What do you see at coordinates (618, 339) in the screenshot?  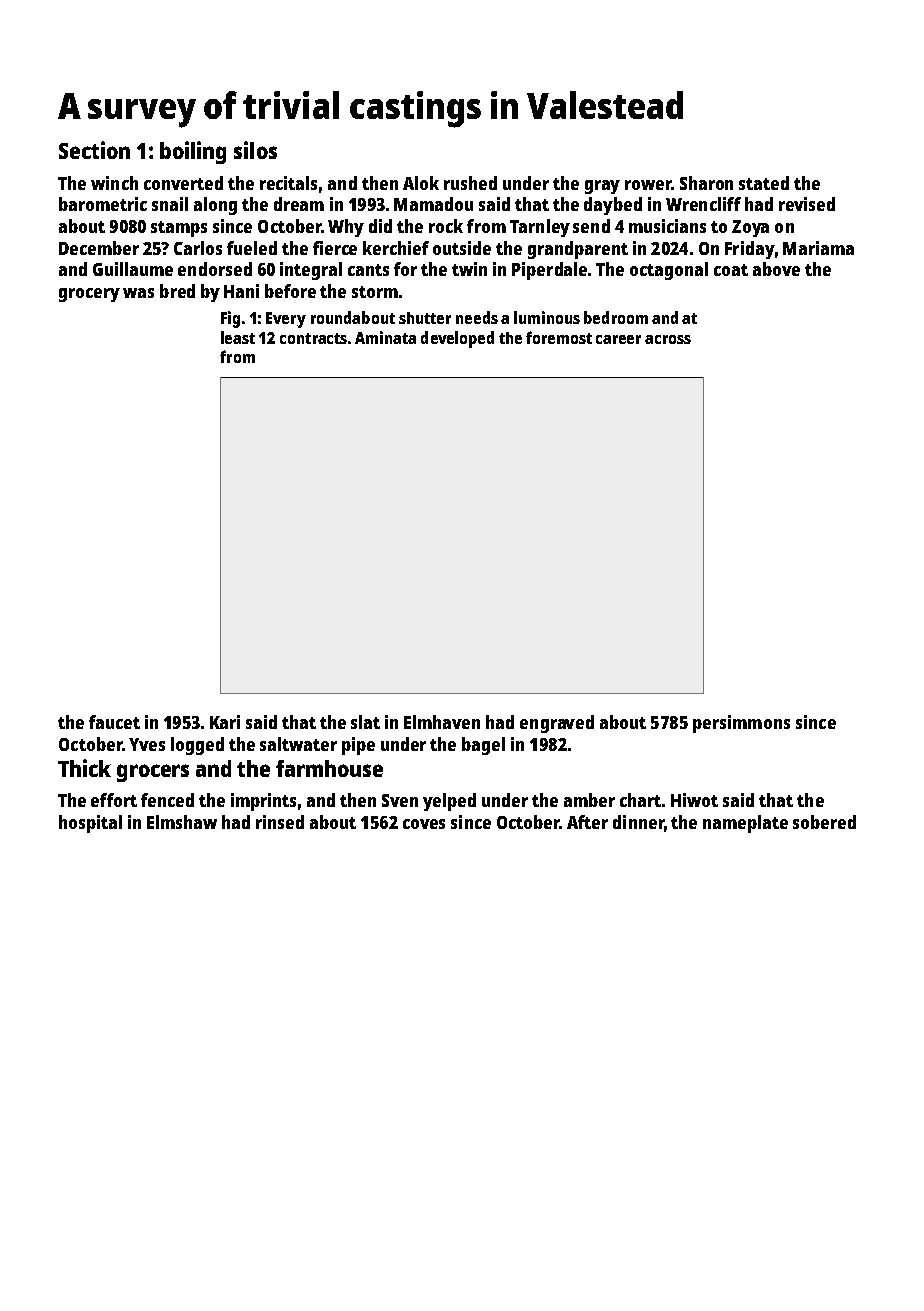 I see `career` at bounding box center [618, 339].
